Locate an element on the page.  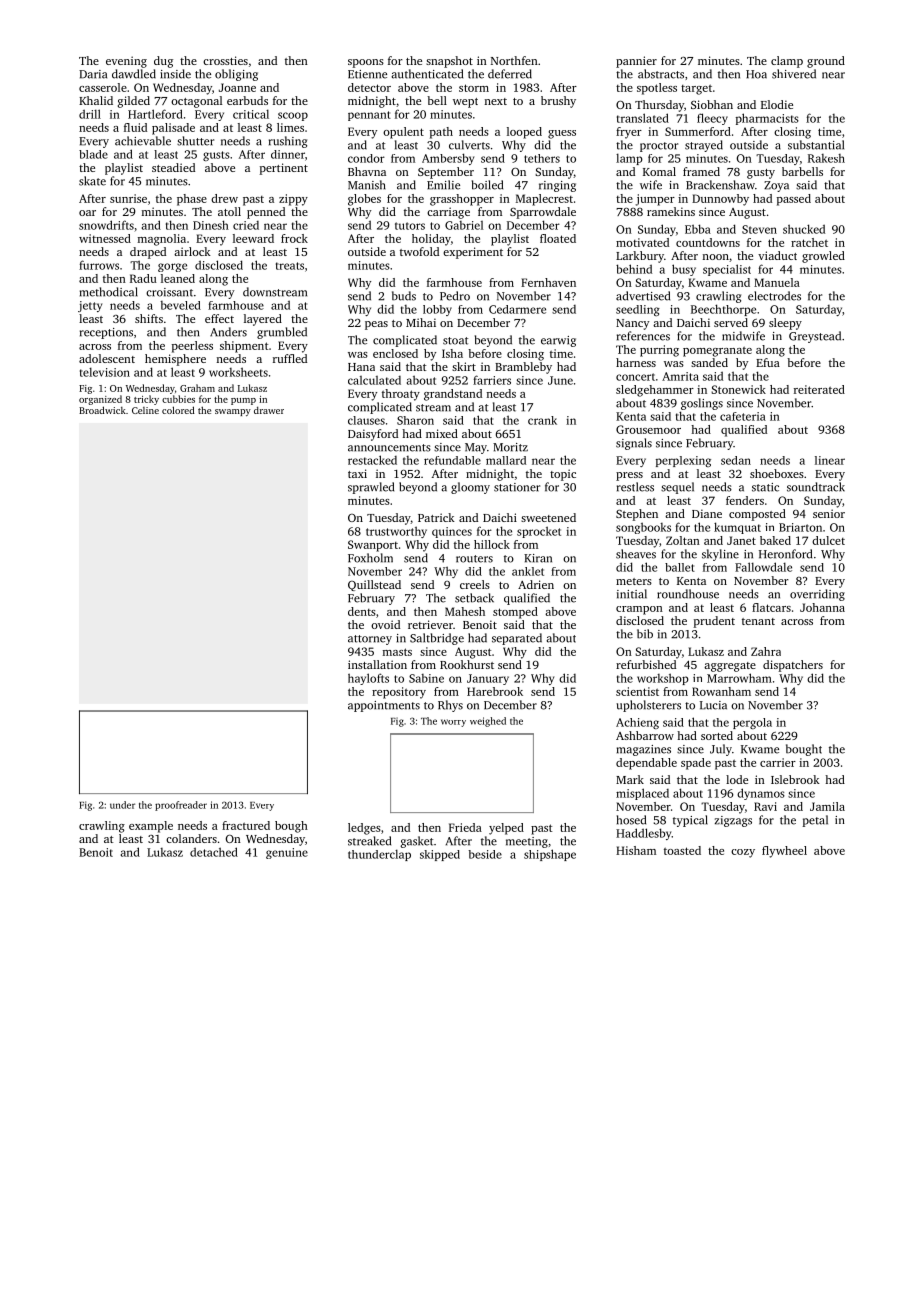
crossties is located at coordinates (225, 60).
